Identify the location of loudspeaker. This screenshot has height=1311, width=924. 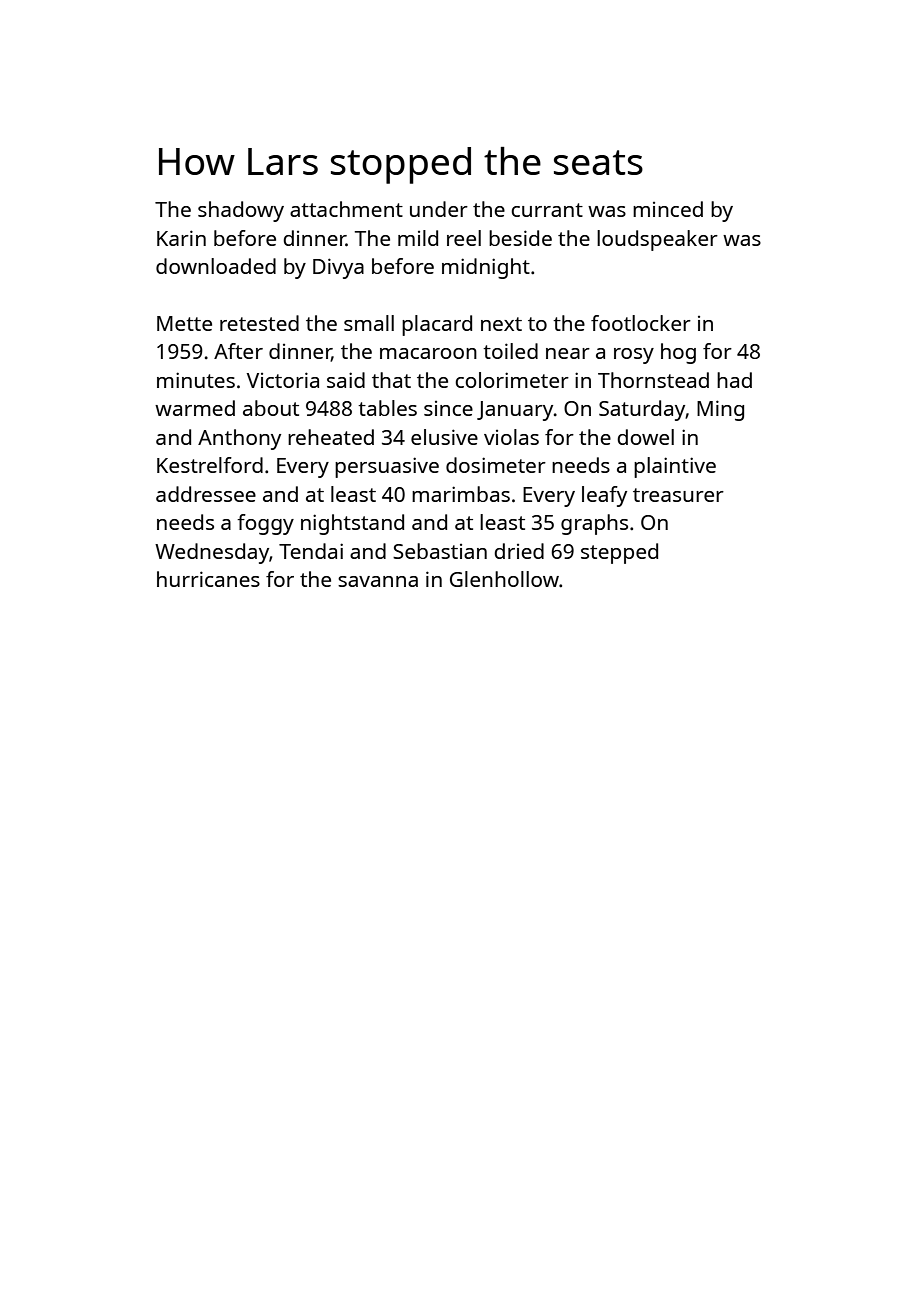
(657, 240).
